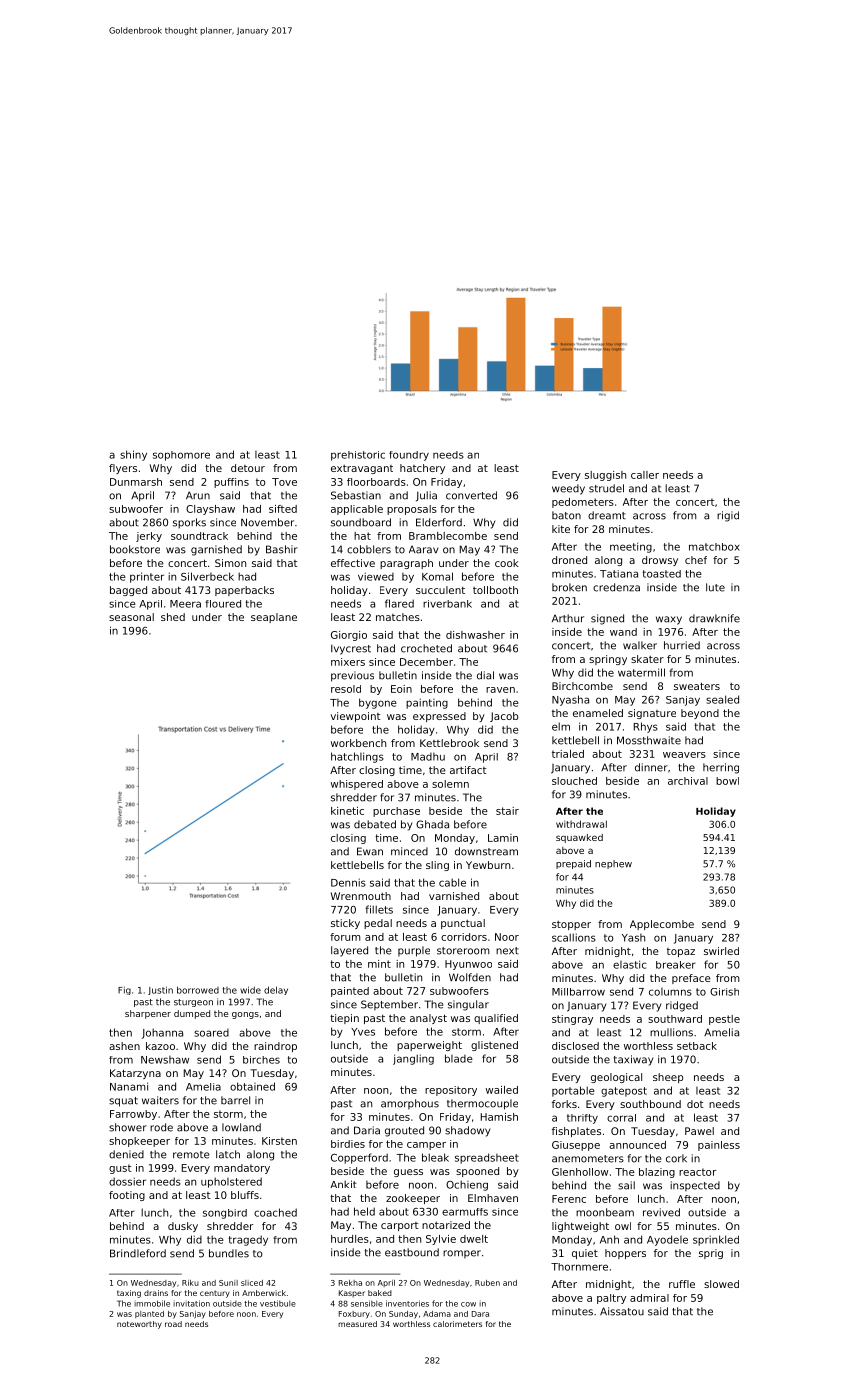 Image resolution: width=849 pixels, height=1400 pixels. I want to click on chef, so click(696, 560).
